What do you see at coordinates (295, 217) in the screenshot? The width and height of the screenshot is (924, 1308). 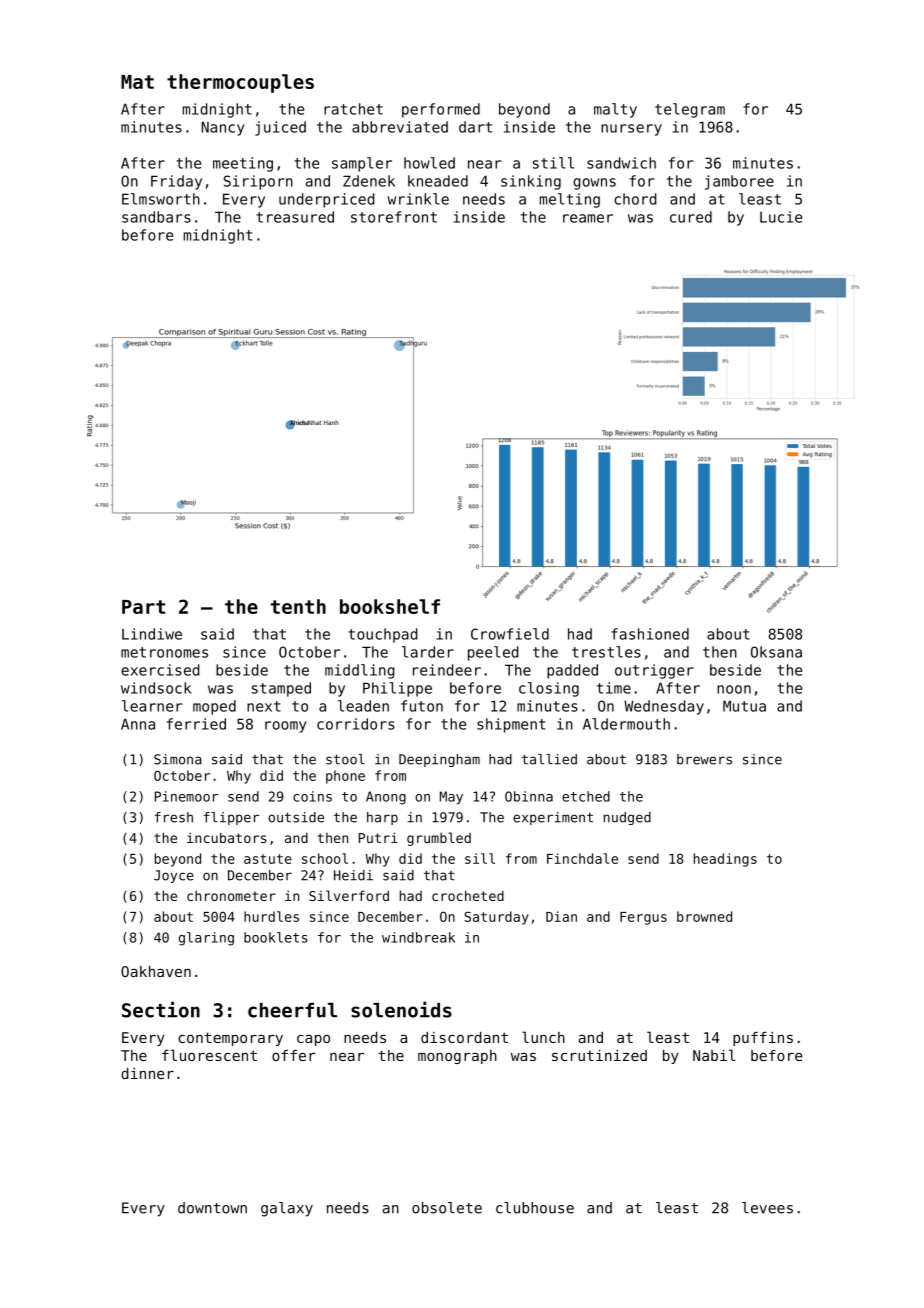 I see `treasured` at bounding box center [295, 217].
